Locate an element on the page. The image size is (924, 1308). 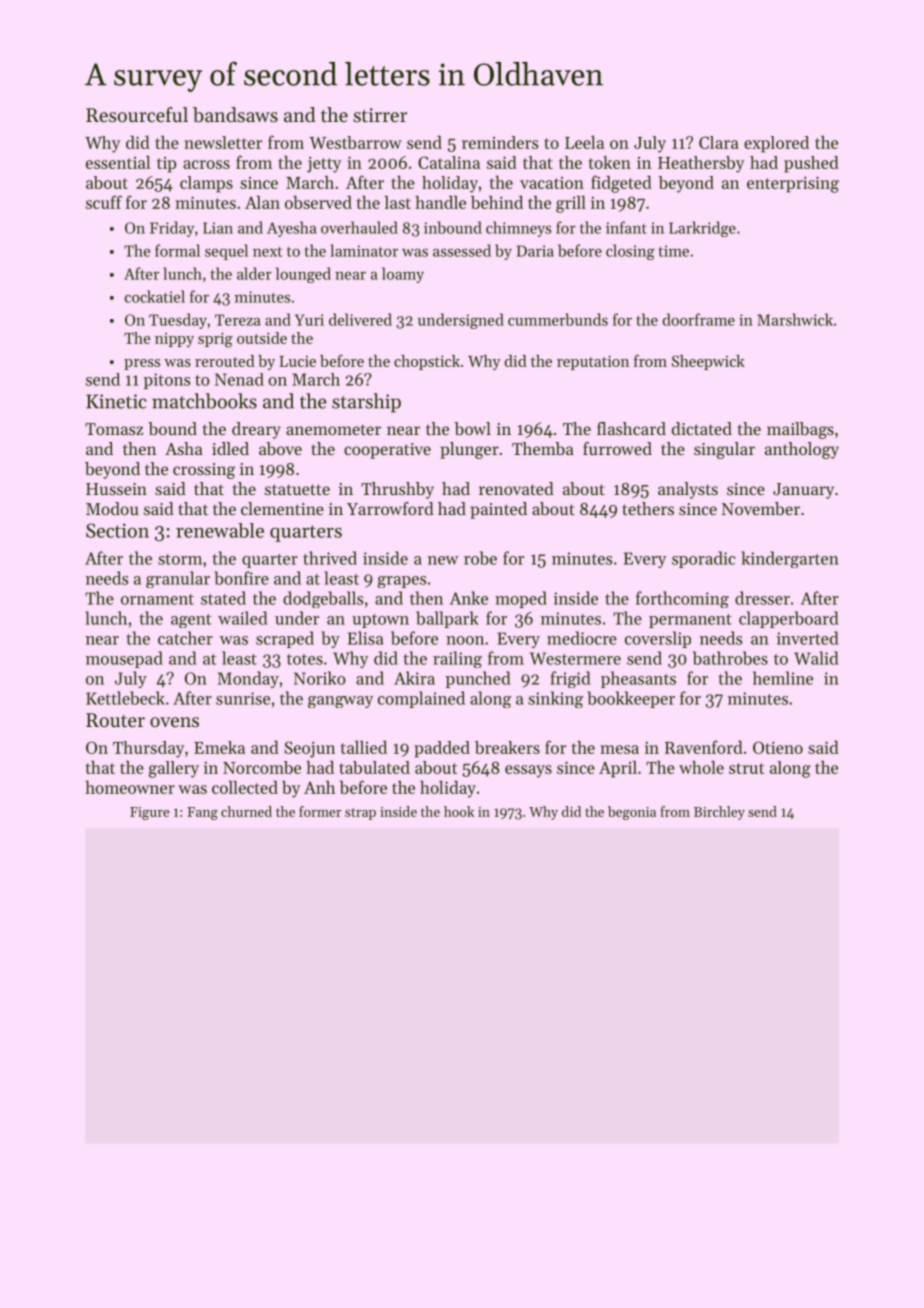
tip is located at coordinates (166, 165).
